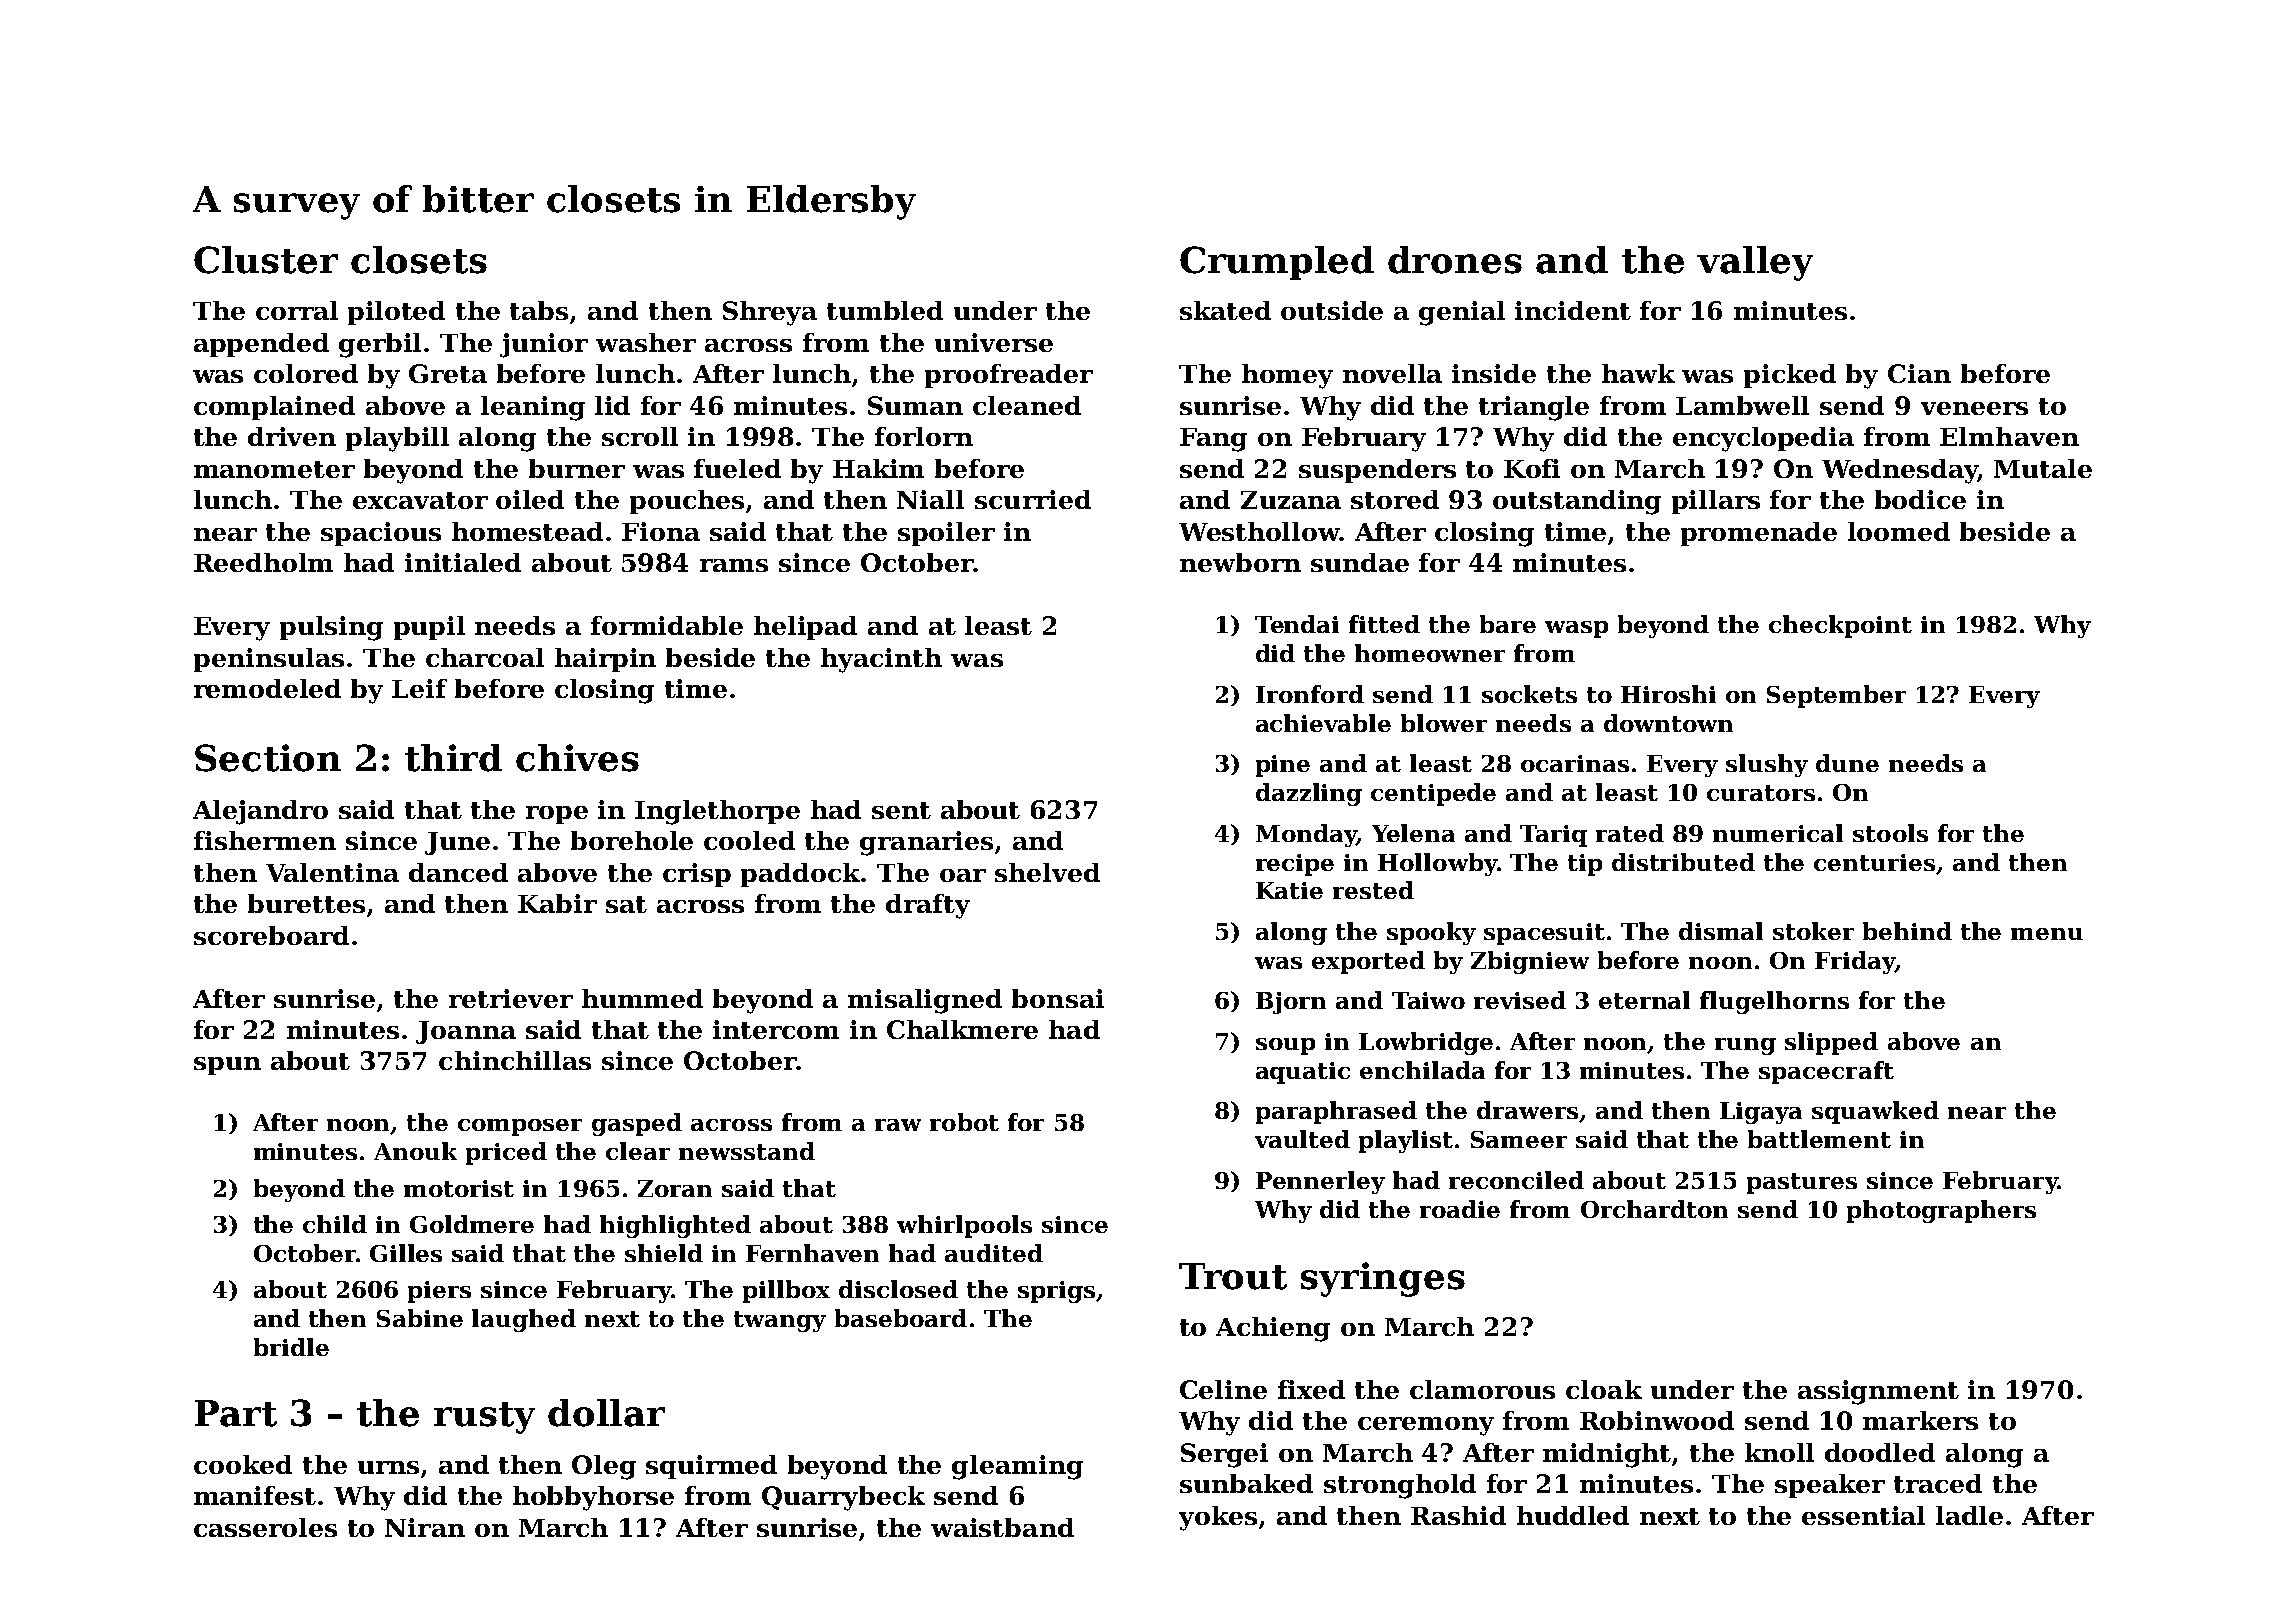 Image resolution: width=2292 pixels, height=1620 pixels. I want to click on drones, so click(1455, 260).
